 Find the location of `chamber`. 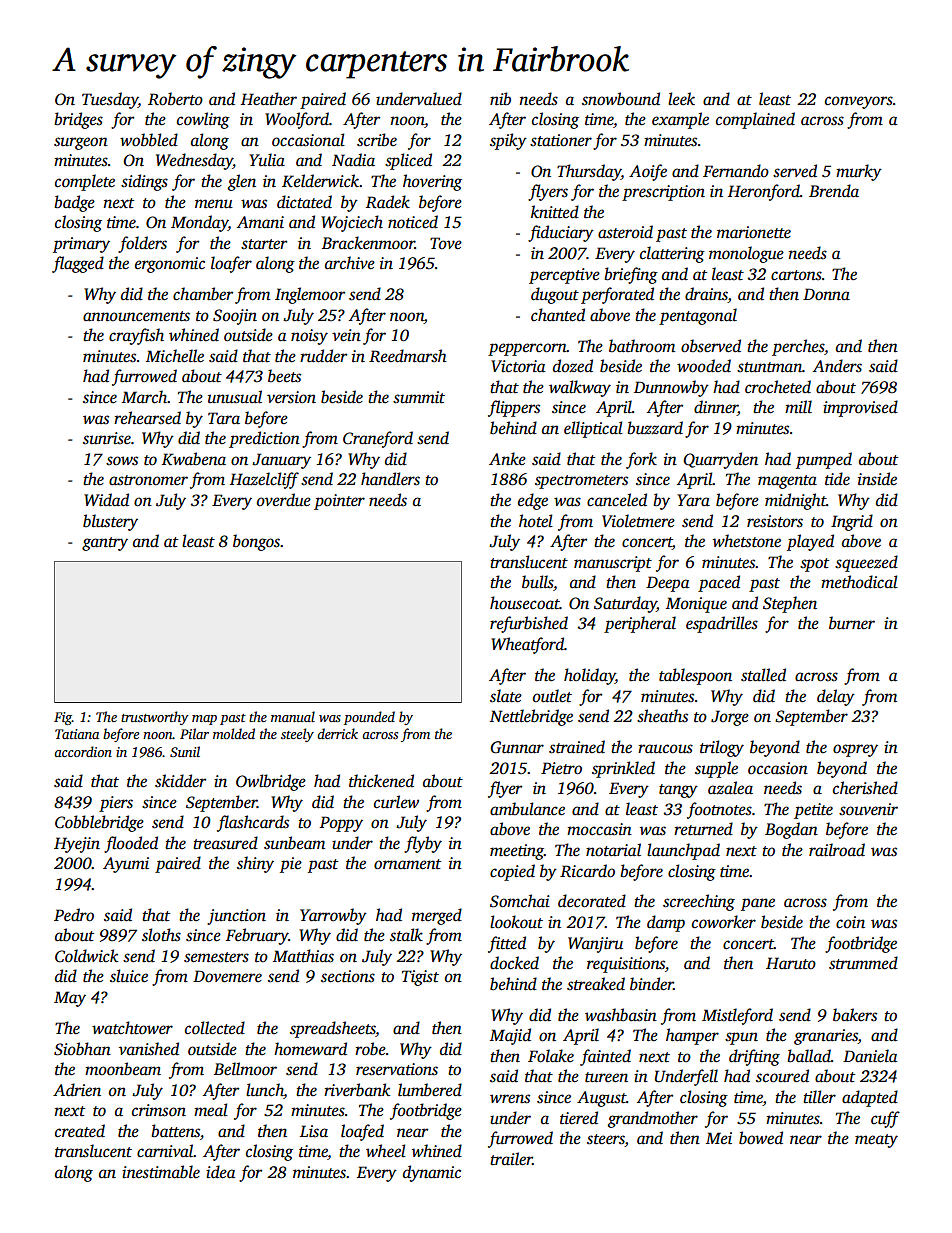

chamber is located at coordinates (203, 293).
